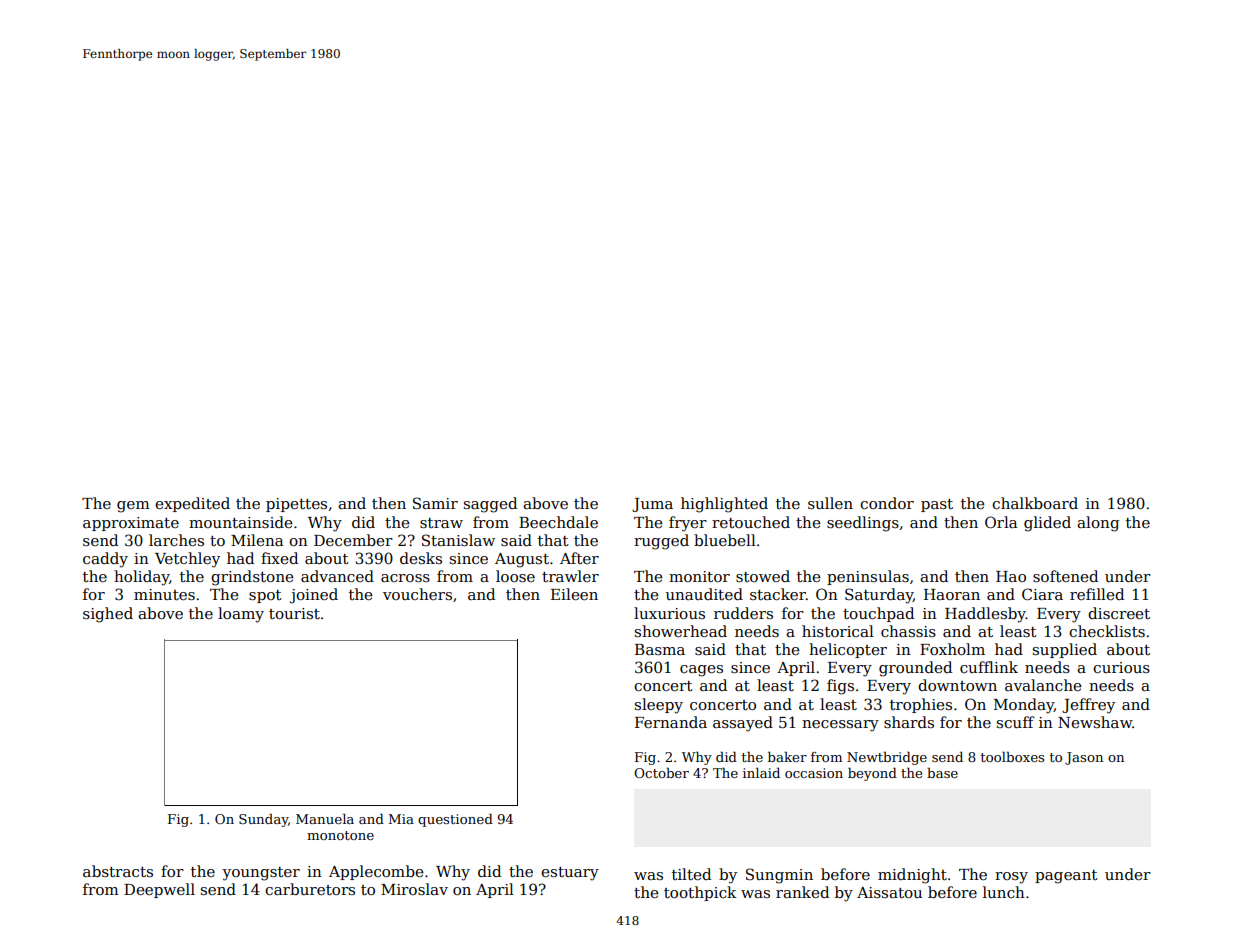 The image size is (1233, 952). Describe the element at coordinates (761, 773) in the screenshot. I see `inlaid` at that location.
